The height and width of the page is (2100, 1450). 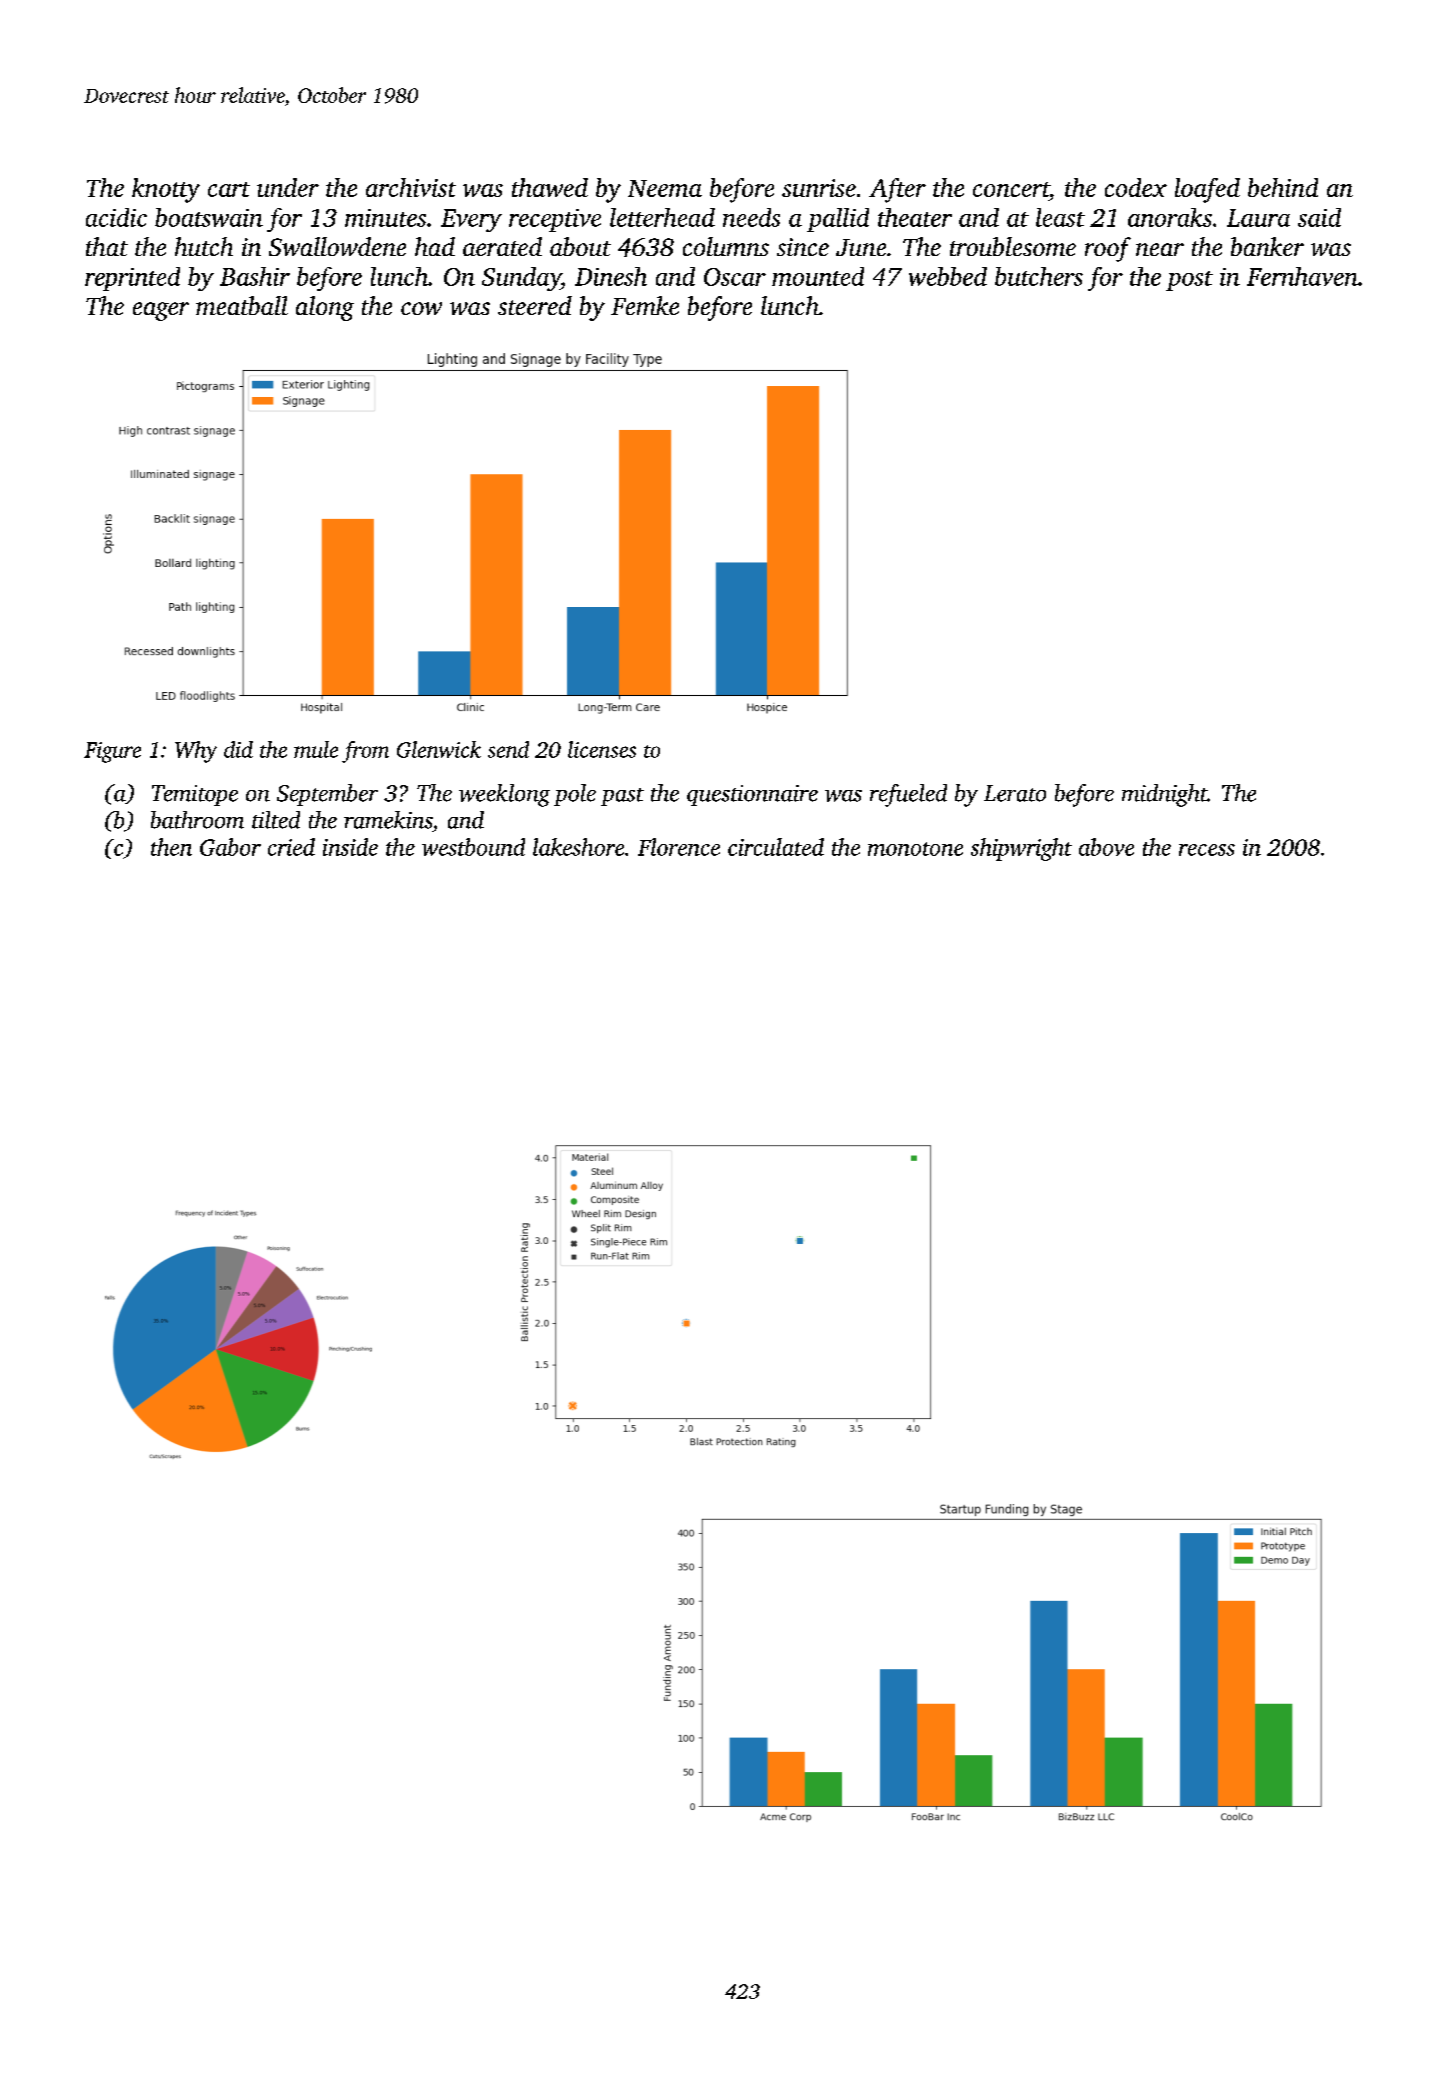 I want to click on Glenwick, so click(x=439, y=749).
